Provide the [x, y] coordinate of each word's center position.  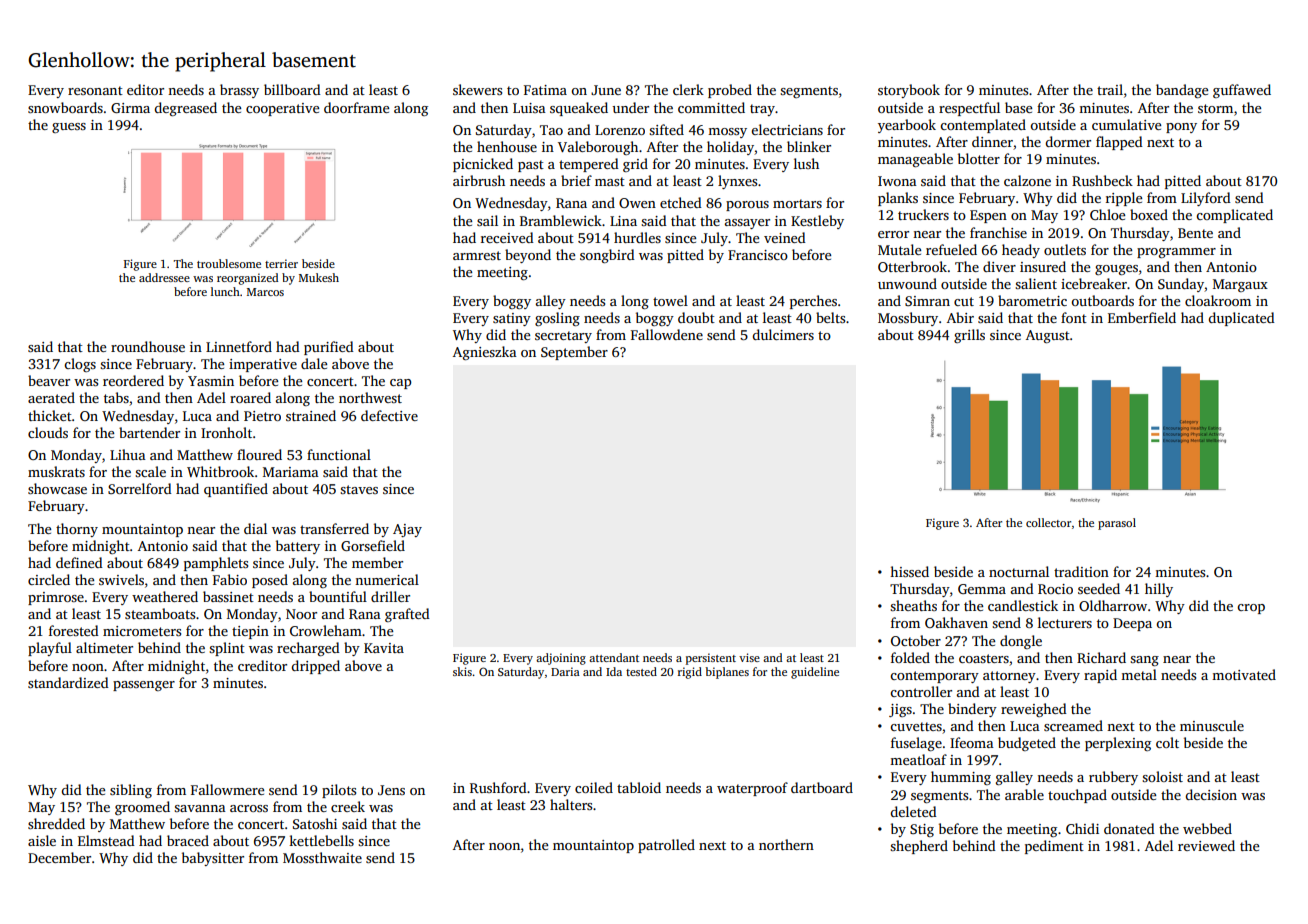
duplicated [1241, 319]
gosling [557, 319]
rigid [690, 673]
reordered [133, 380]
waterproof [752, 789]
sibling [131, 791]
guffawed [1242, 91]
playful [50, 649]
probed [730, 91]
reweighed [1034, 710]
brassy [239, 91]
